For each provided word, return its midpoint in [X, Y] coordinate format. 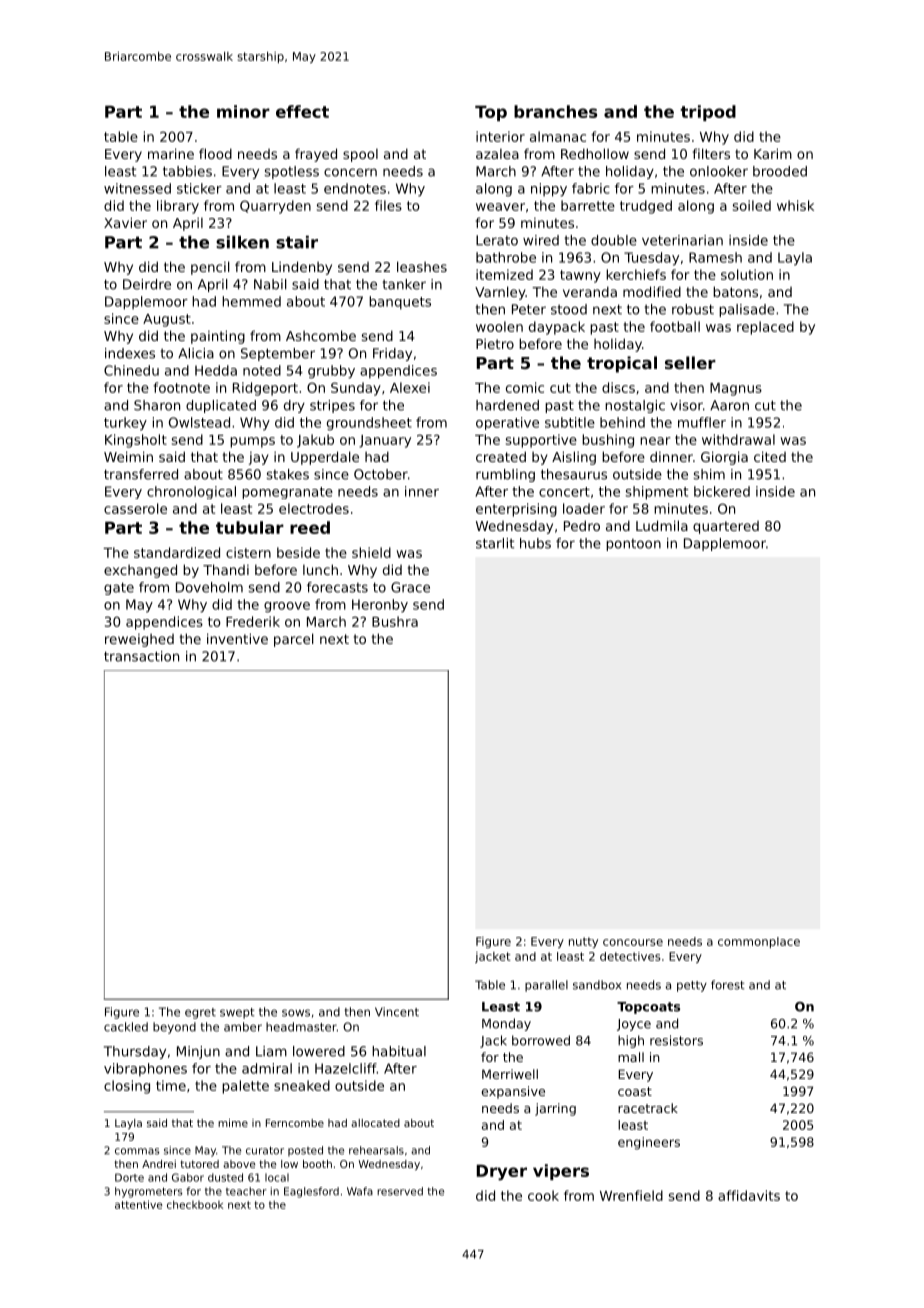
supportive [541, 441]
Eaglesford [311, 1192]
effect [302, 111]
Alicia [196, 353]
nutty [583, 942]
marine [171, 153]
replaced [765, 328]
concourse [633, 942]
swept [237, 1013]
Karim [773, 153]
